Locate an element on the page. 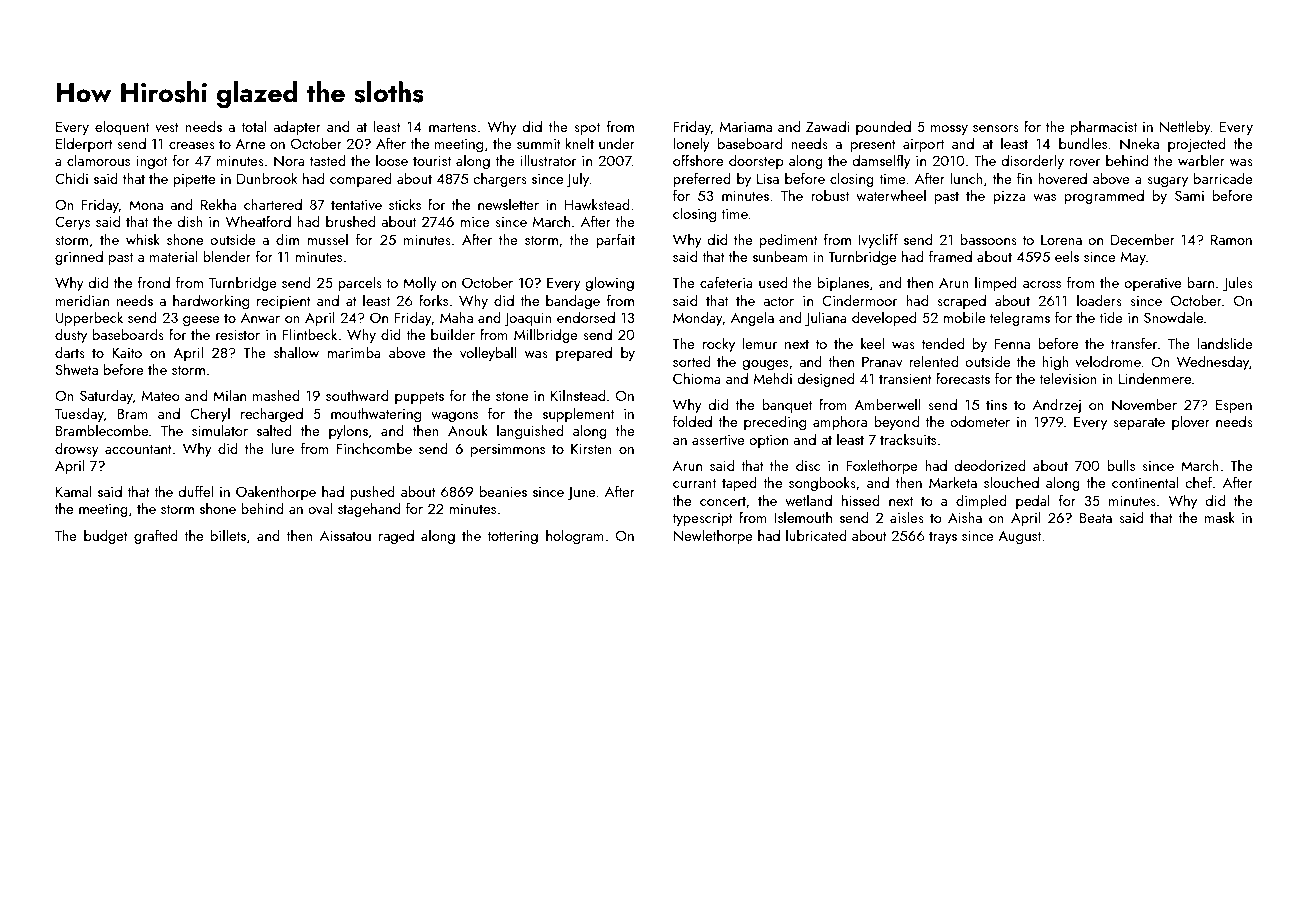  total is located at coordinates (253, 126).
